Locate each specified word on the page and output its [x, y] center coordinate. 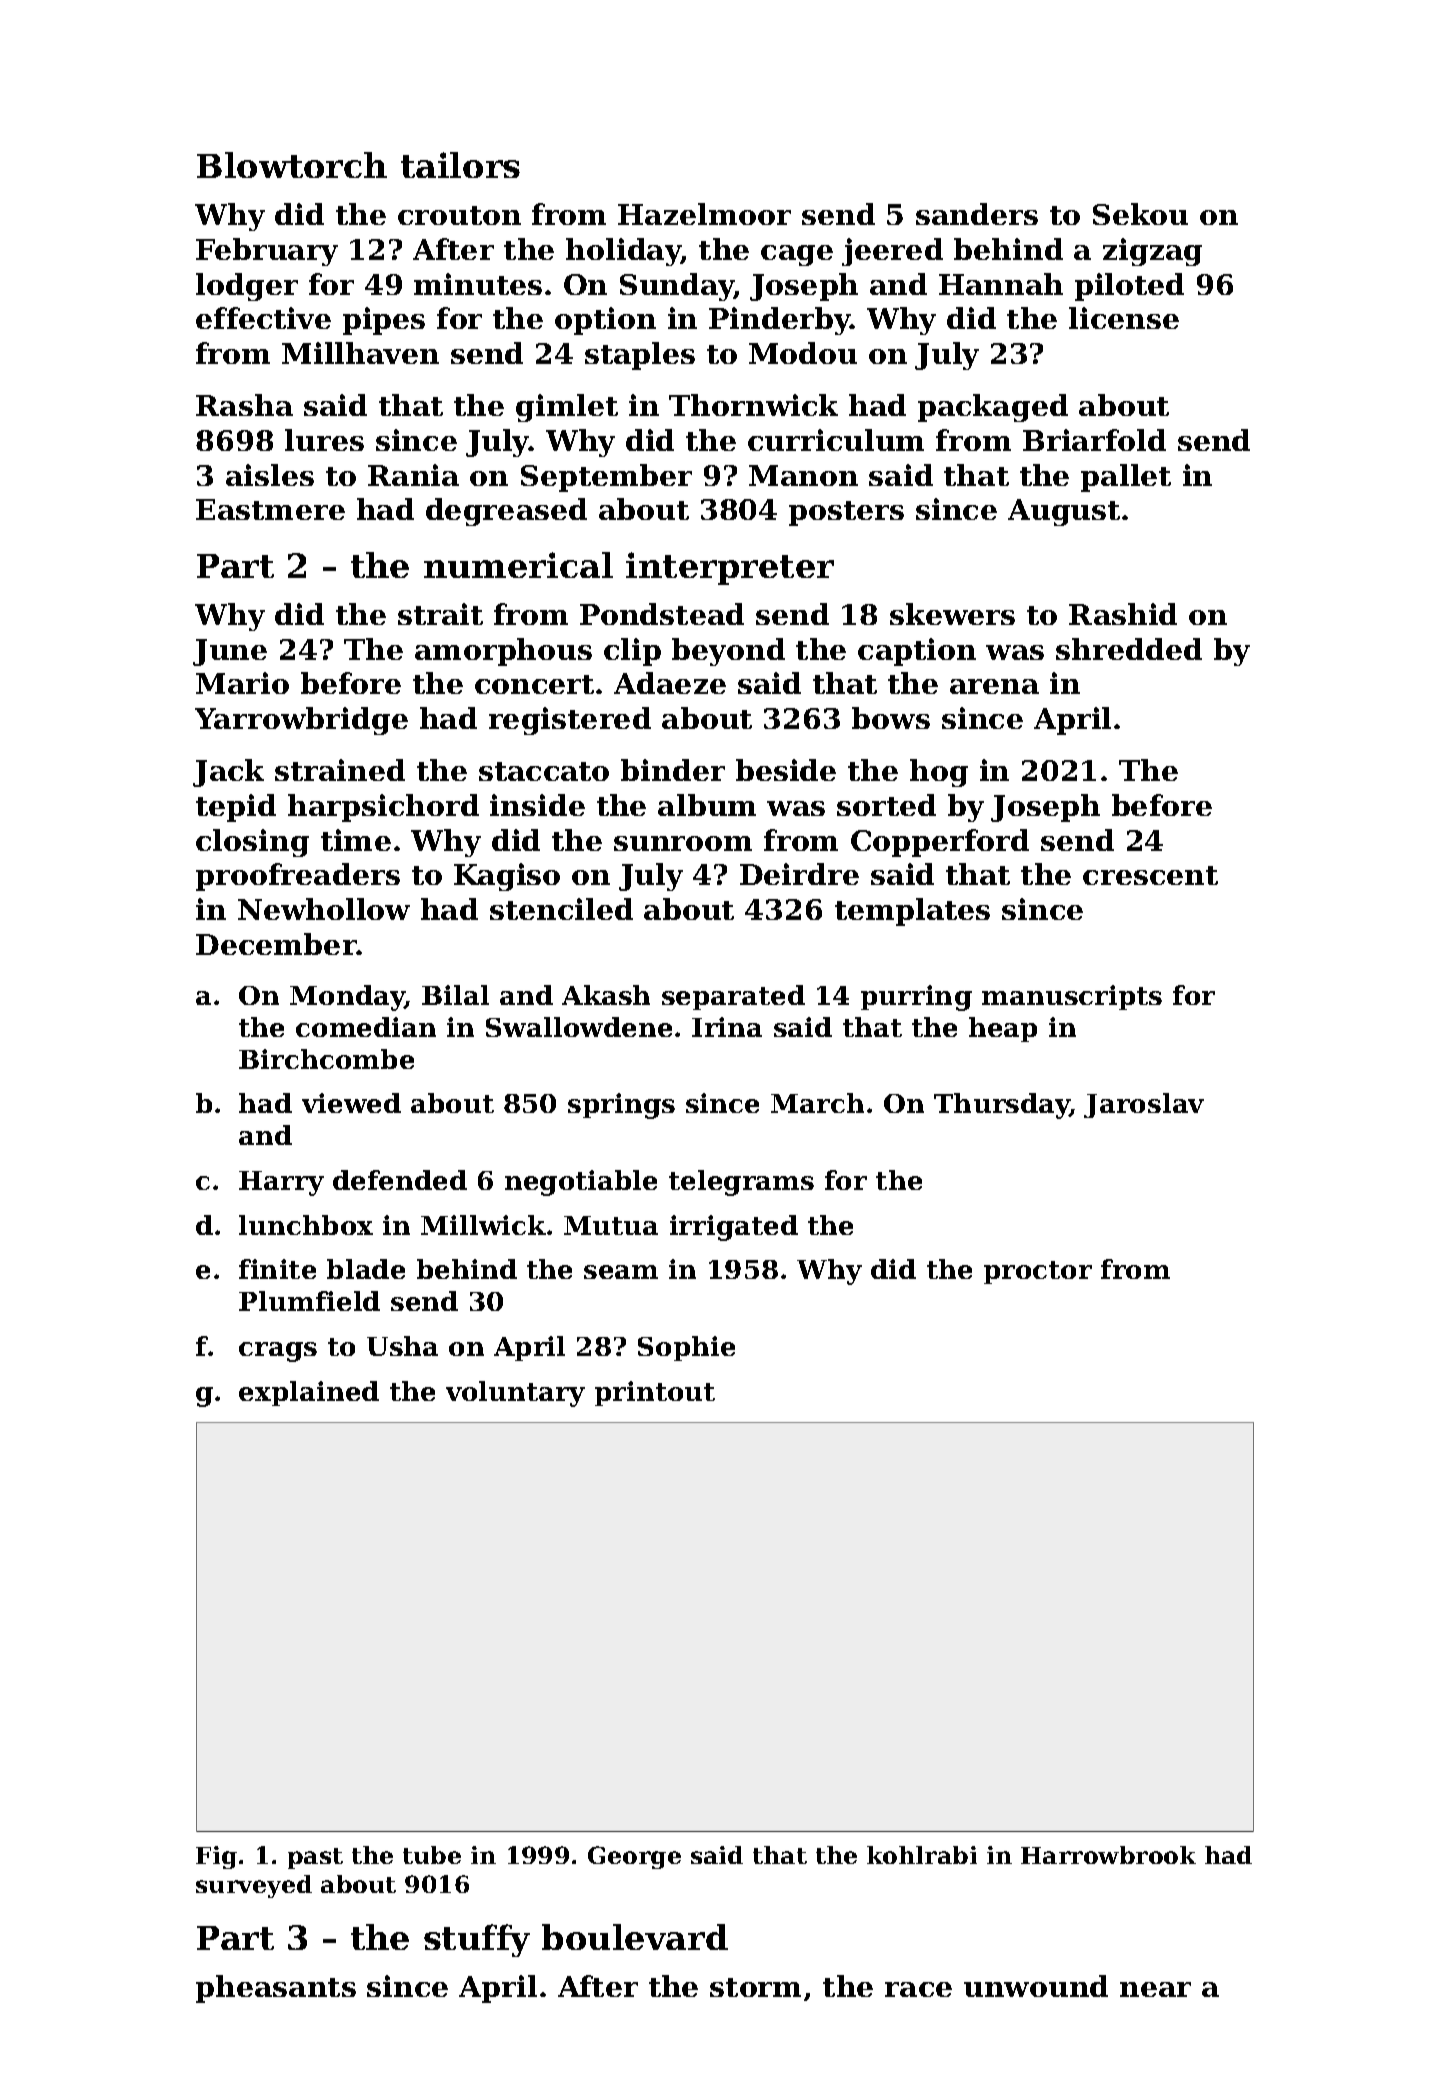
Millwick [483, 1225]
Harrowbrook [1108, 1855]
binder [673, 770]
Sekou [1140, 214]
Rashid [1123, 614]
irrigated [734, 1228]
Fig [216, 1857]
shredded [1129, 649]
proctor [1038, 1272]
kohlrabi [922, 1855]
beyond [728, 652]
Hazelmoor [704, 214]
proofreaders [298, 877]
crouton [459, 215]
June [230, 652]
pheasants [276, 1989]
